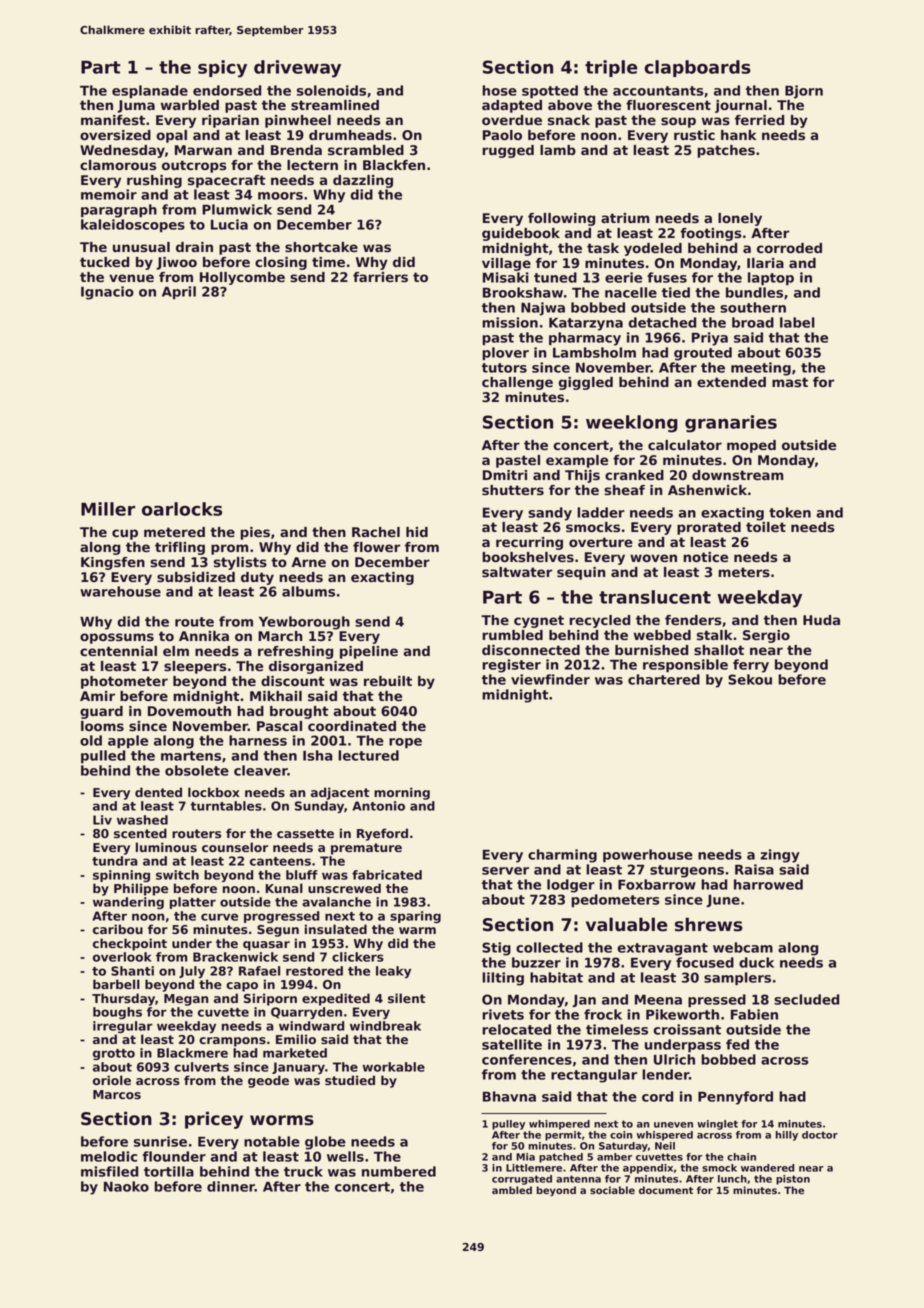 The width and height of the screenshot is (924, 1308). Describe the element at coordinates (731, 424) in the screenshot. I see `granaries` at that location.
